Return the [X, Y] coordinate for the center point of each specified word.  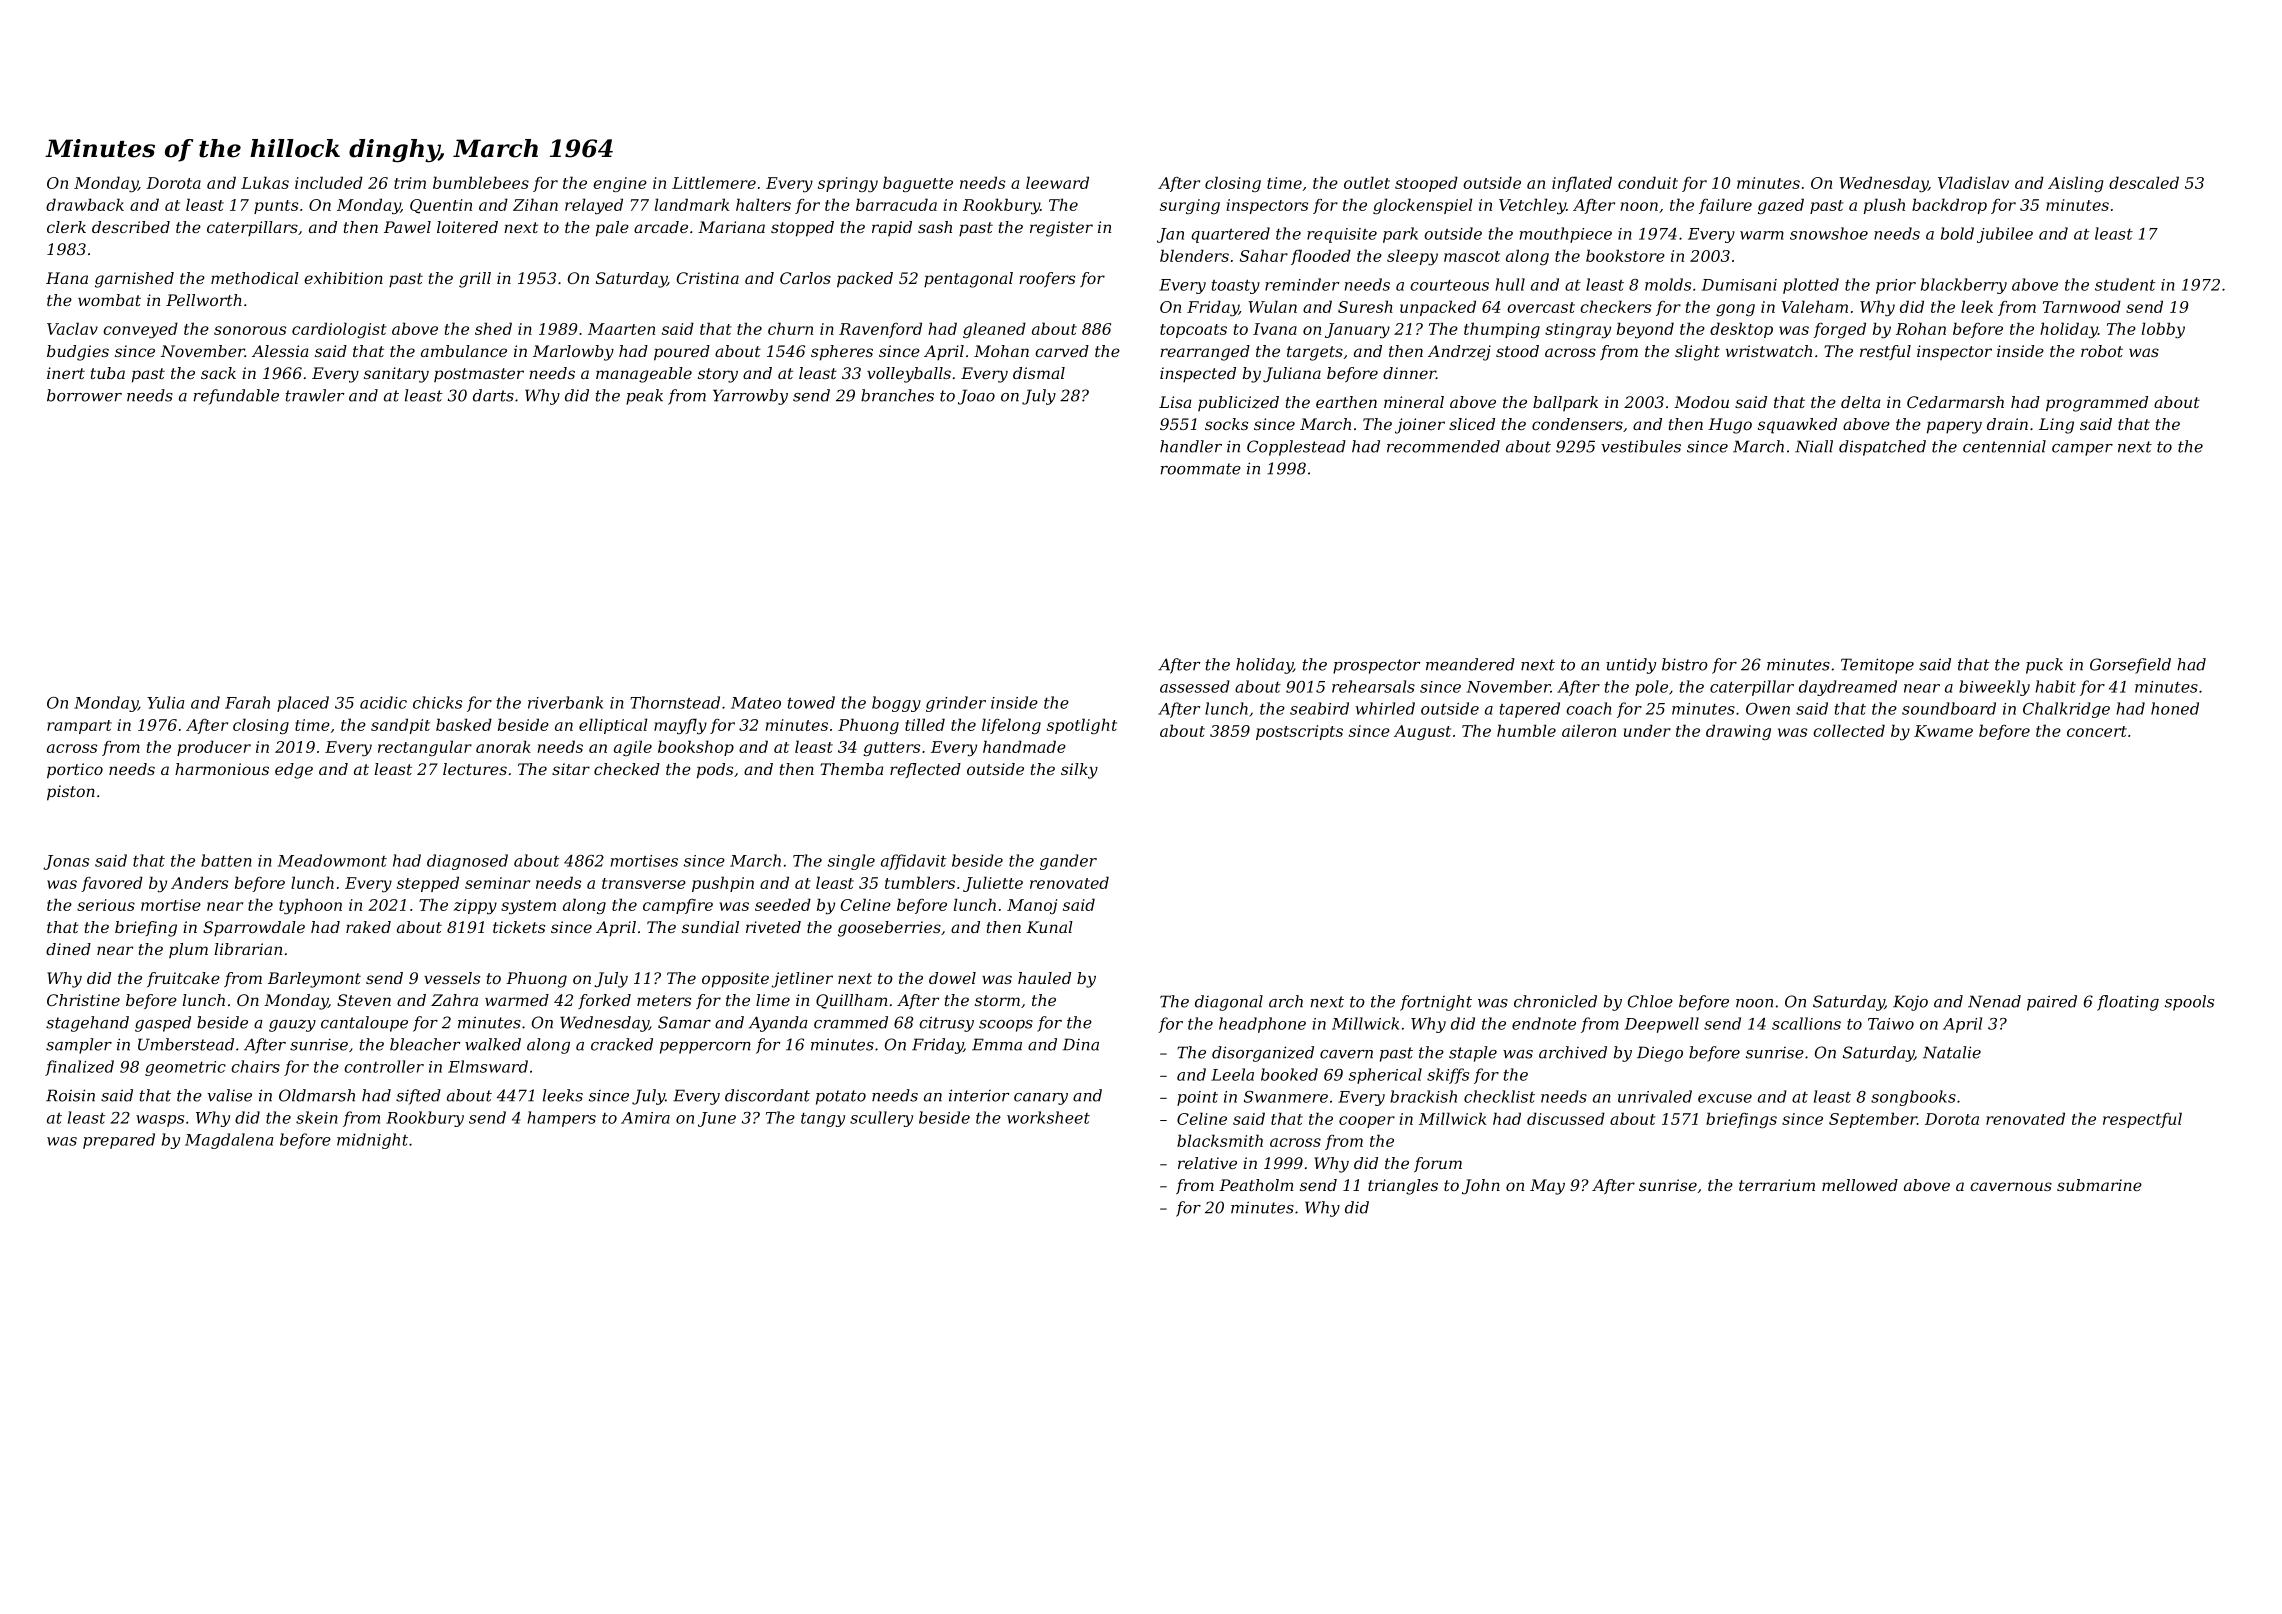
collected [1849, 730]
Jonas [66, 862]
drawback [85, 204]
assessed [1195, 686]
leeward [1057, 182]
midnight [372, 1141]
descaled [2144, 182]
